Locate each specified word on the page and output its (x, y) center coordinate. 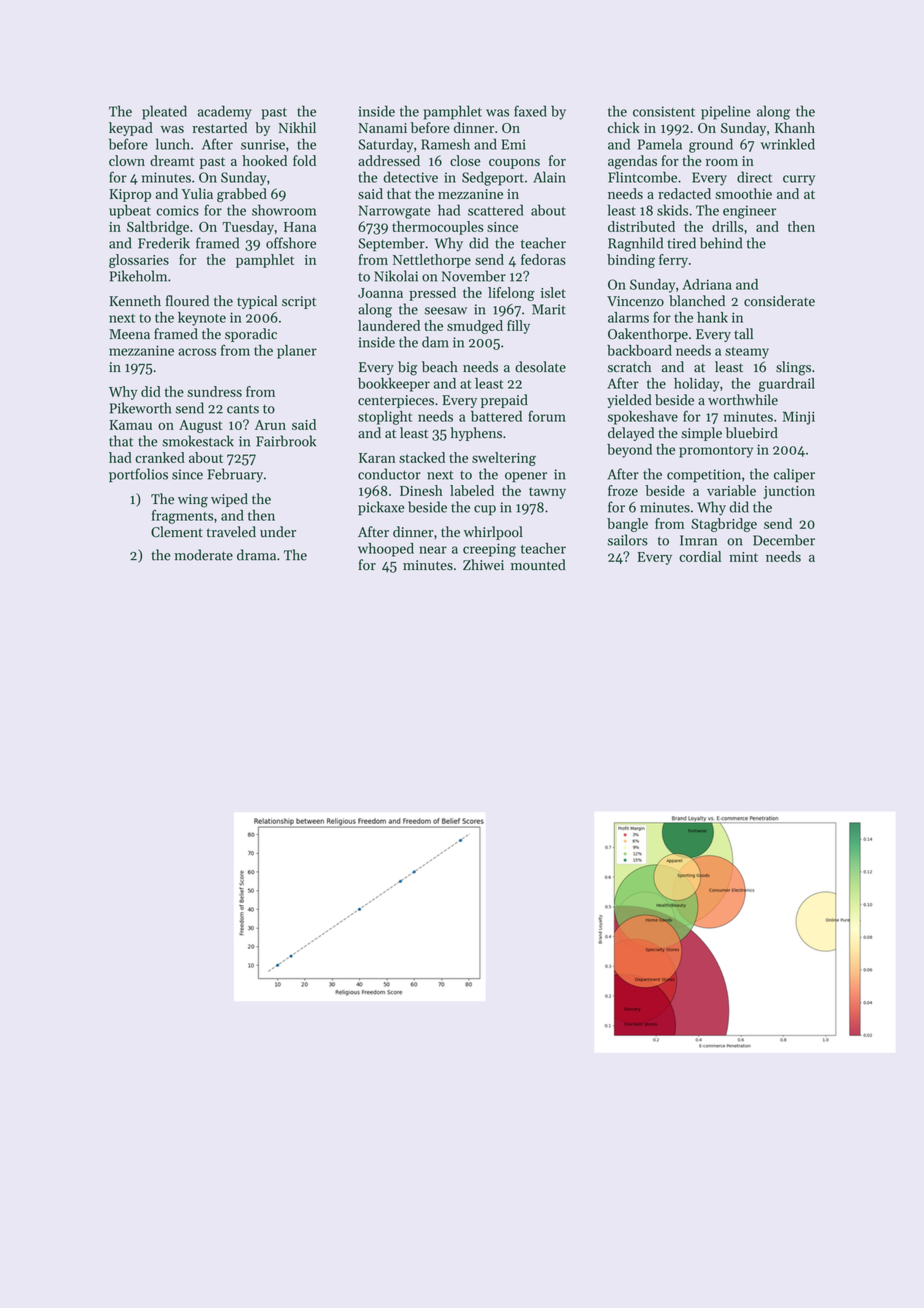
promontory (716, 452)
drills (727, 226)
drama (256, 555)
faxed (530, 111)
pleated (164, 112)
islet (553, 292)
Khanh (795, 127)
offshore (291, 243)
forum (547, 416)
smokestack (198, 441)
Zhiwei (483, 565)
